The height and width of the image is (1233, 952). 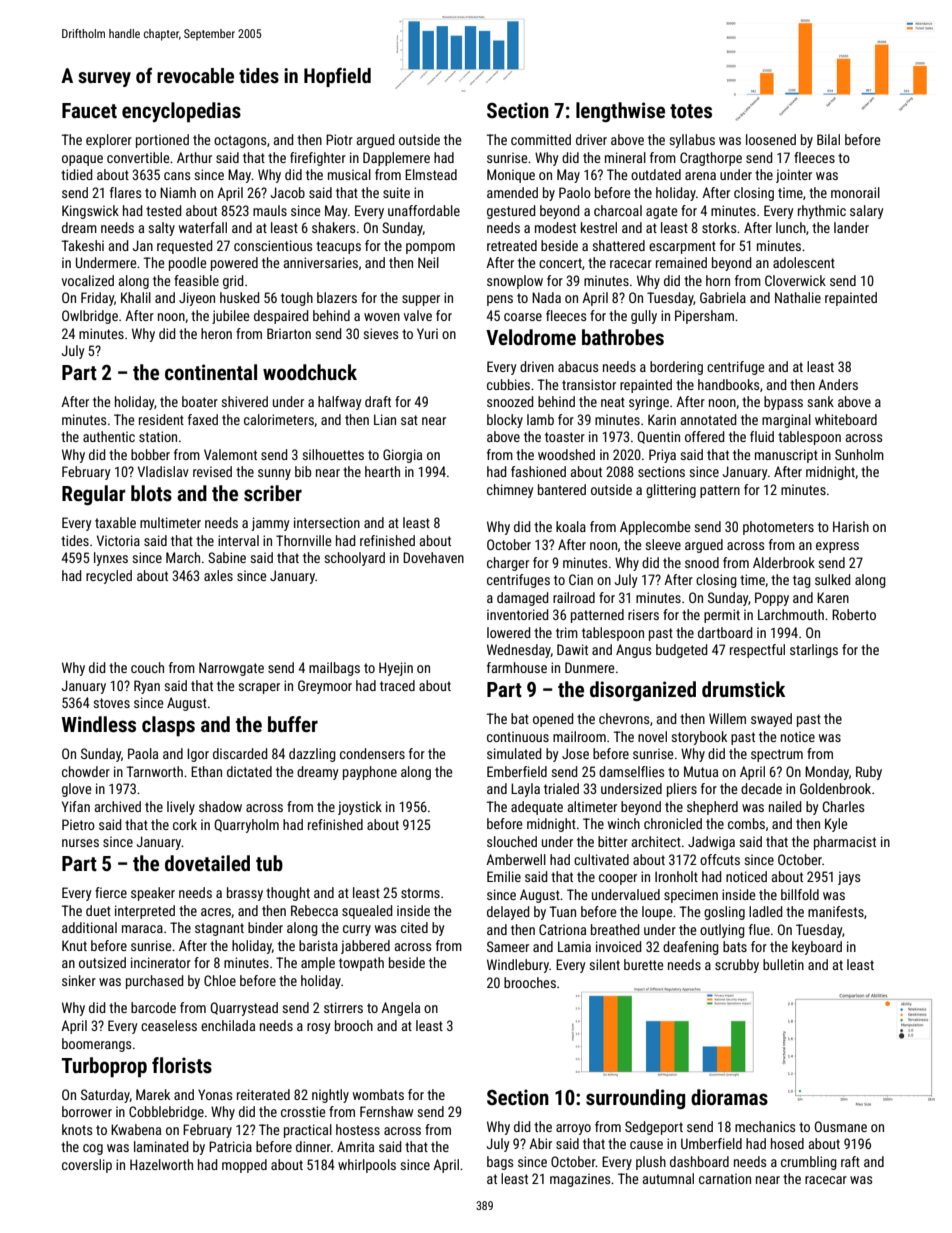 What do you see at coordinates (510, 491) in the image?
I see `chimney` at bounding box center [510, 491].
